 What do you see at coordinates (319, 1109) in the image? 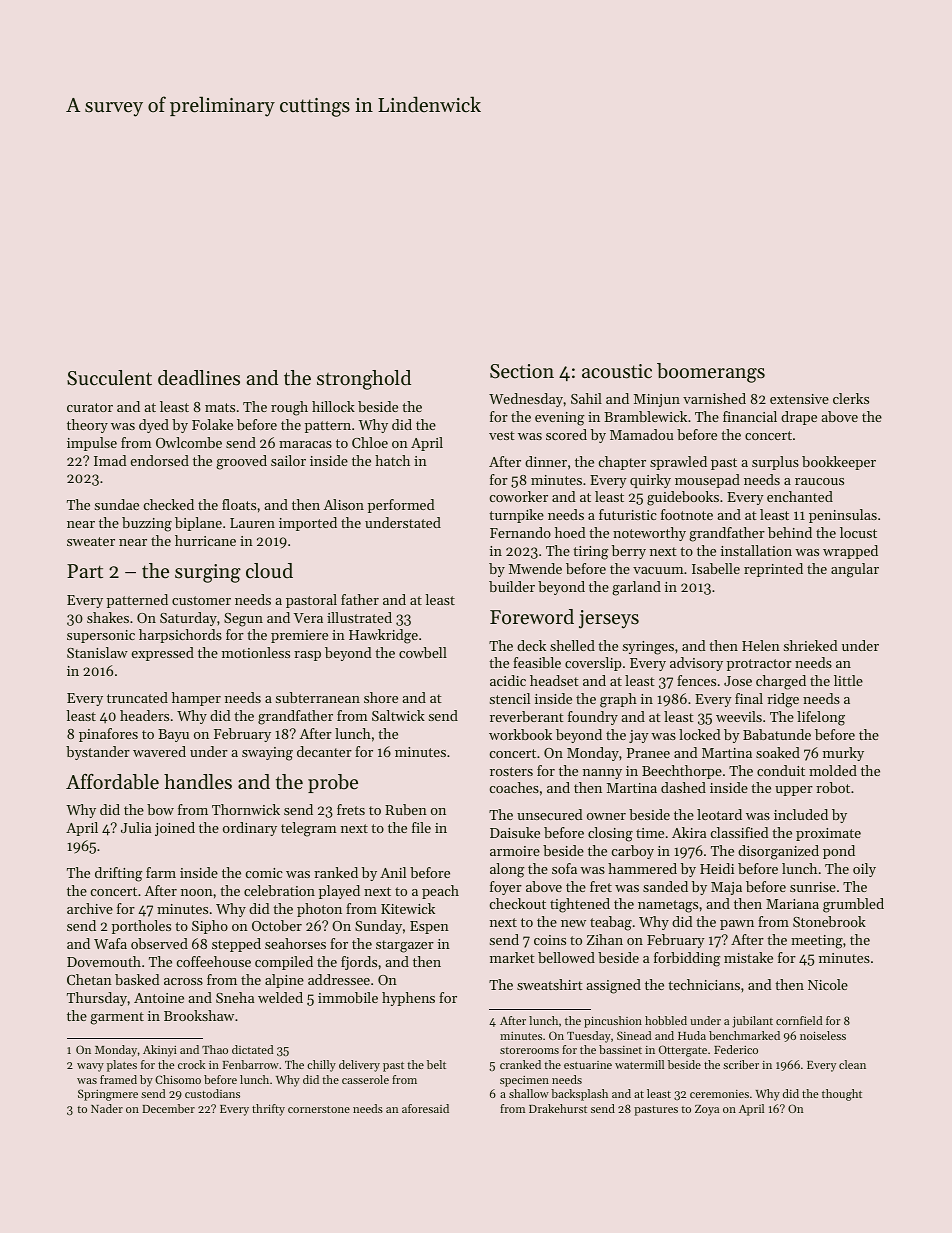
I see `cornerstone` at bounding box center [319, 1109].
